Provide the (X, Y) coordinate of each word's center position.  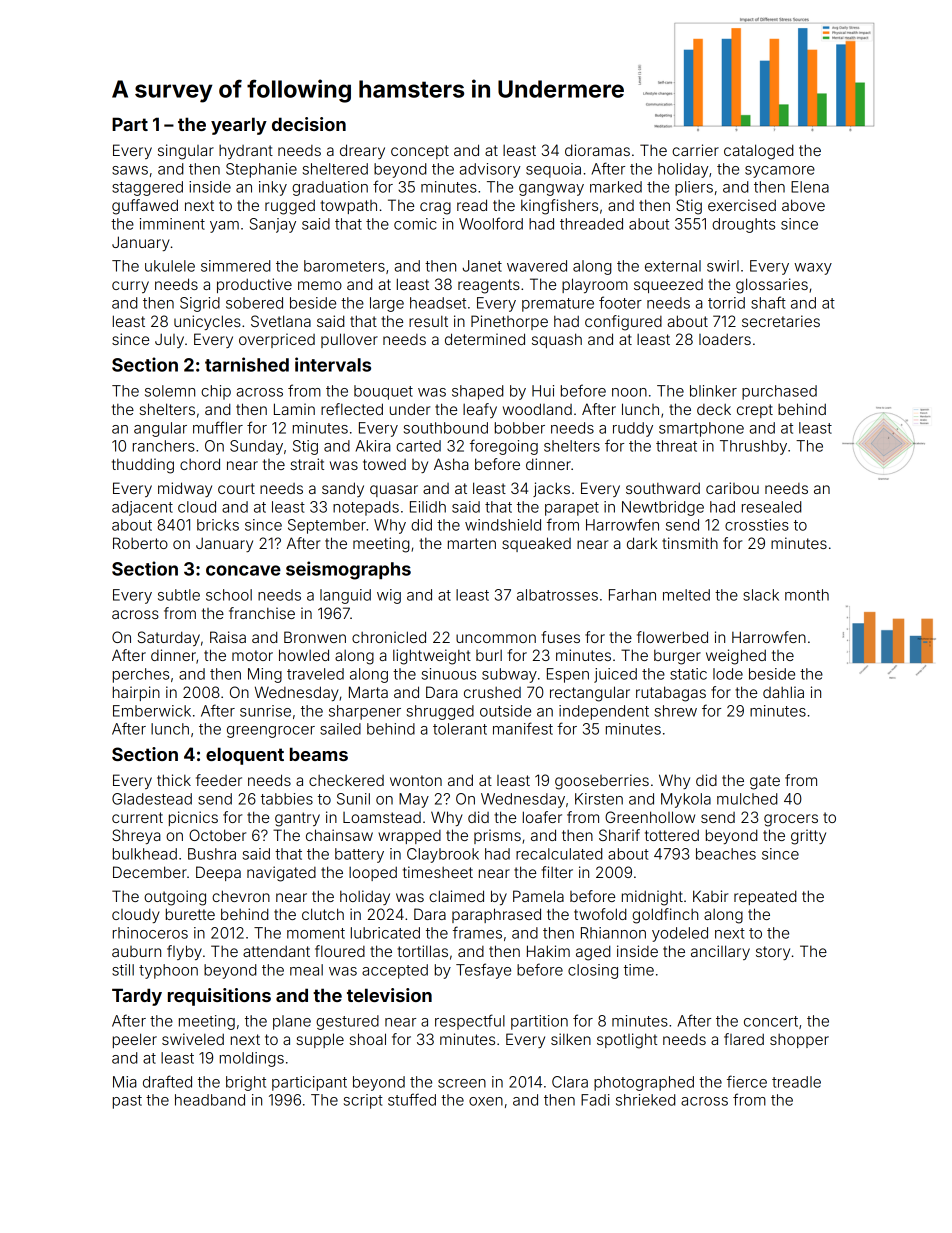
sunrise (265, 711)
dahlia (783, 692)
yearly (239, 126)
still (123, 970)
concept (420, 152)
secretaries (781, 321)
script (363, 1101)
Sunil (353, 799)
